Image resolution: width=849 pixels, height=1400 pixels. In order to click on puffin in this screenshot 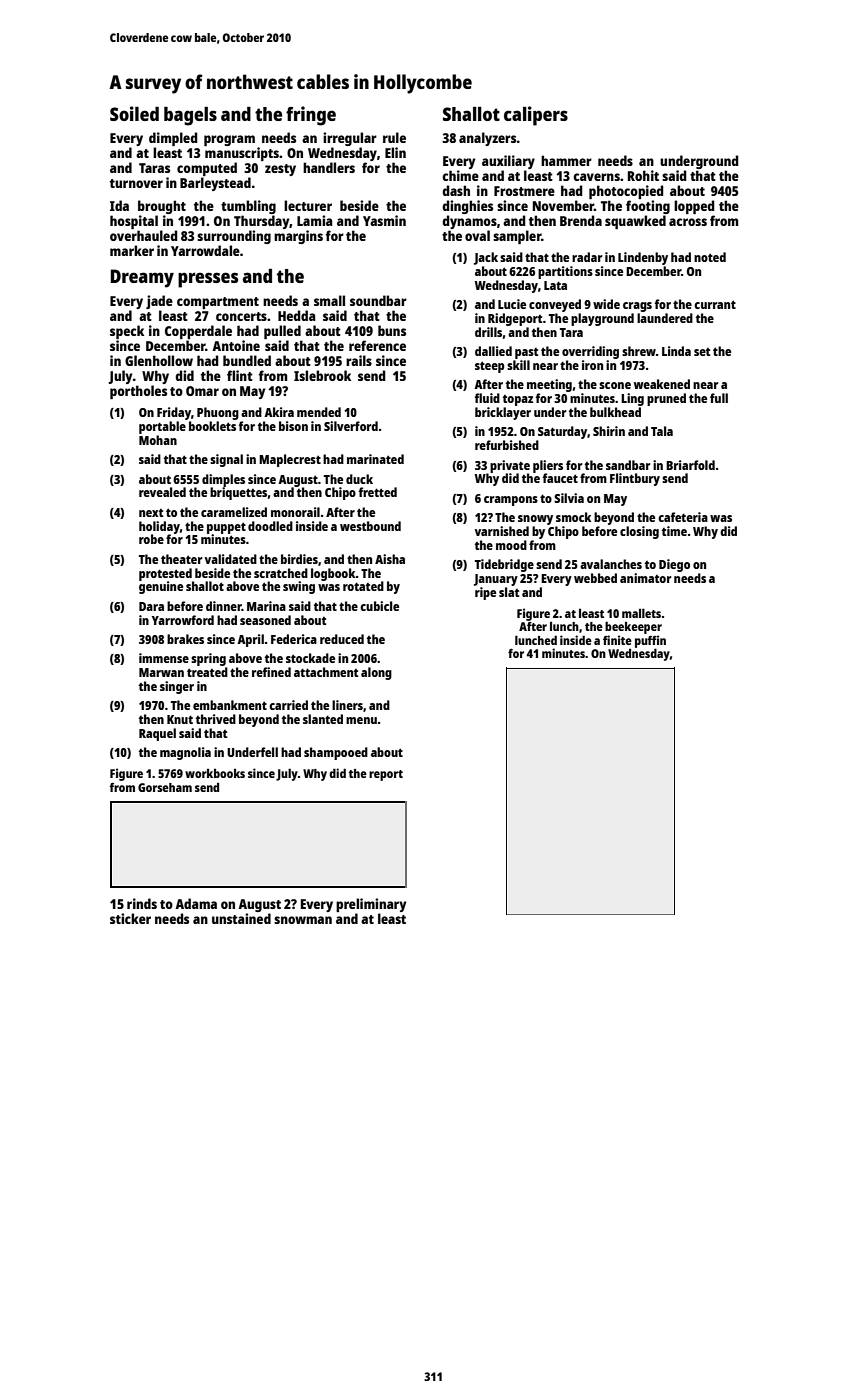, I will do `click(650, 641)`.
